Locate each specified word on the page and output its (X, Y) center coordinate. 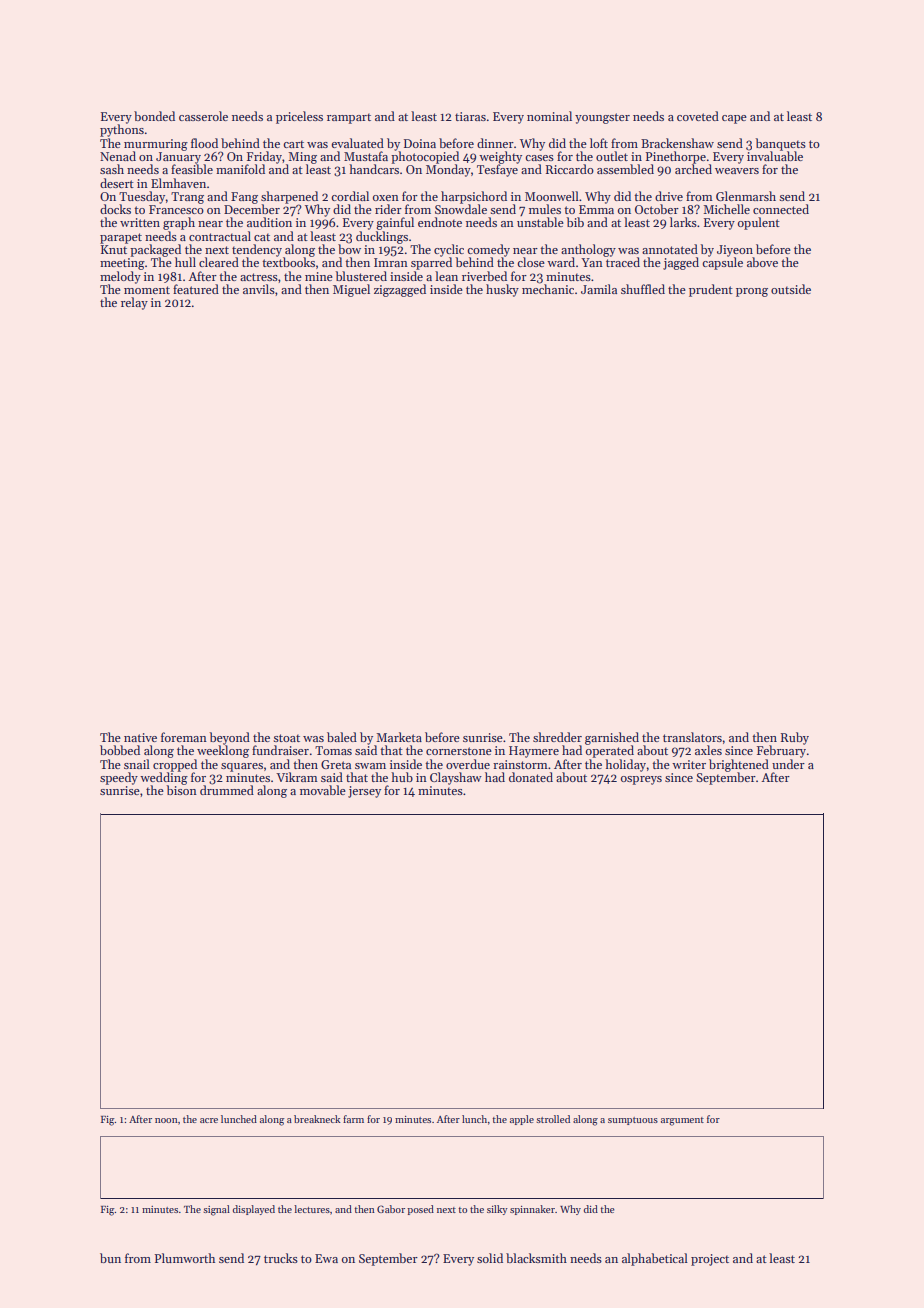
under (788, 764)
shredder (557, 737)
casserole (203, 116)
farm (353, 1119)
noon (166, 1120)
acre (209, 1120)
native (140, 737)
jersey (364, 792)
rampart (349, 118)
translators (692, 737)
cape (734, 119)
